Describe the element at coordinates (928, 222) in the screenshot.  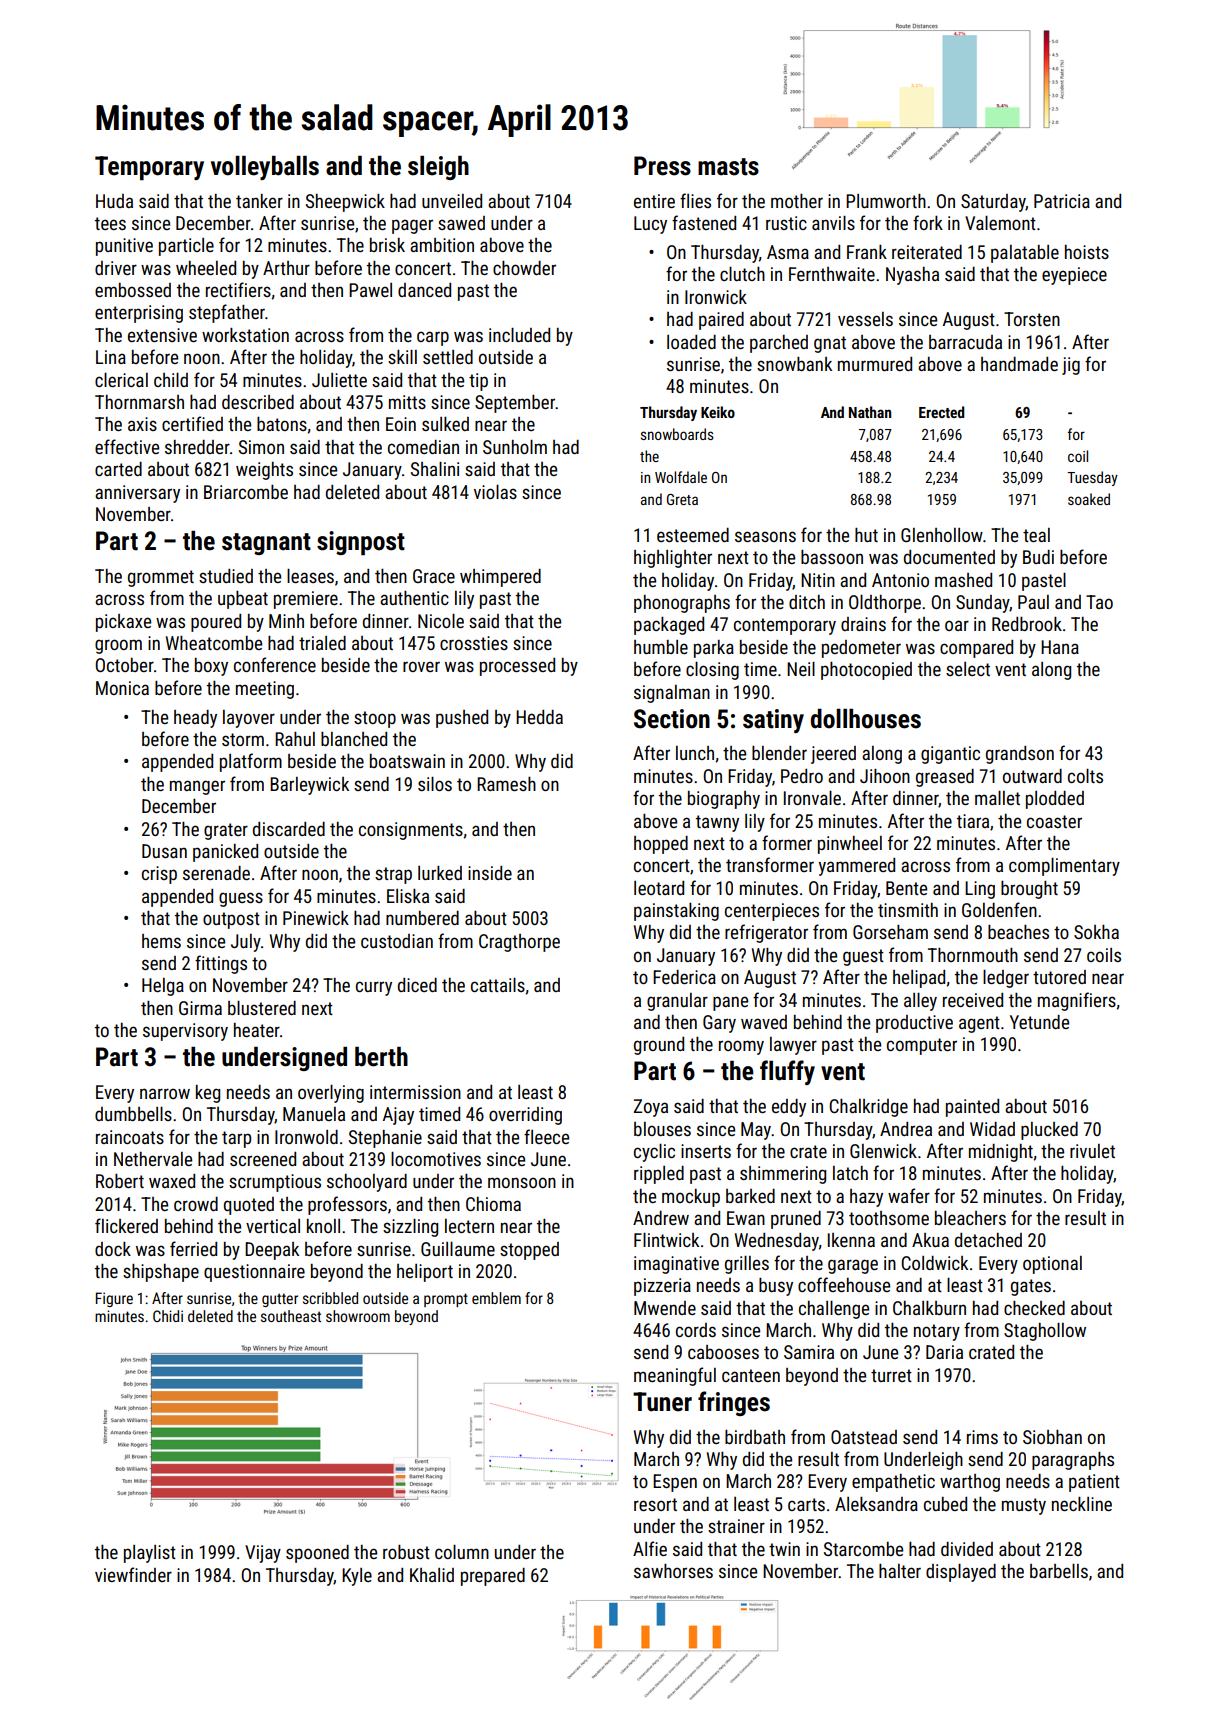
I see `fork` at that location.
